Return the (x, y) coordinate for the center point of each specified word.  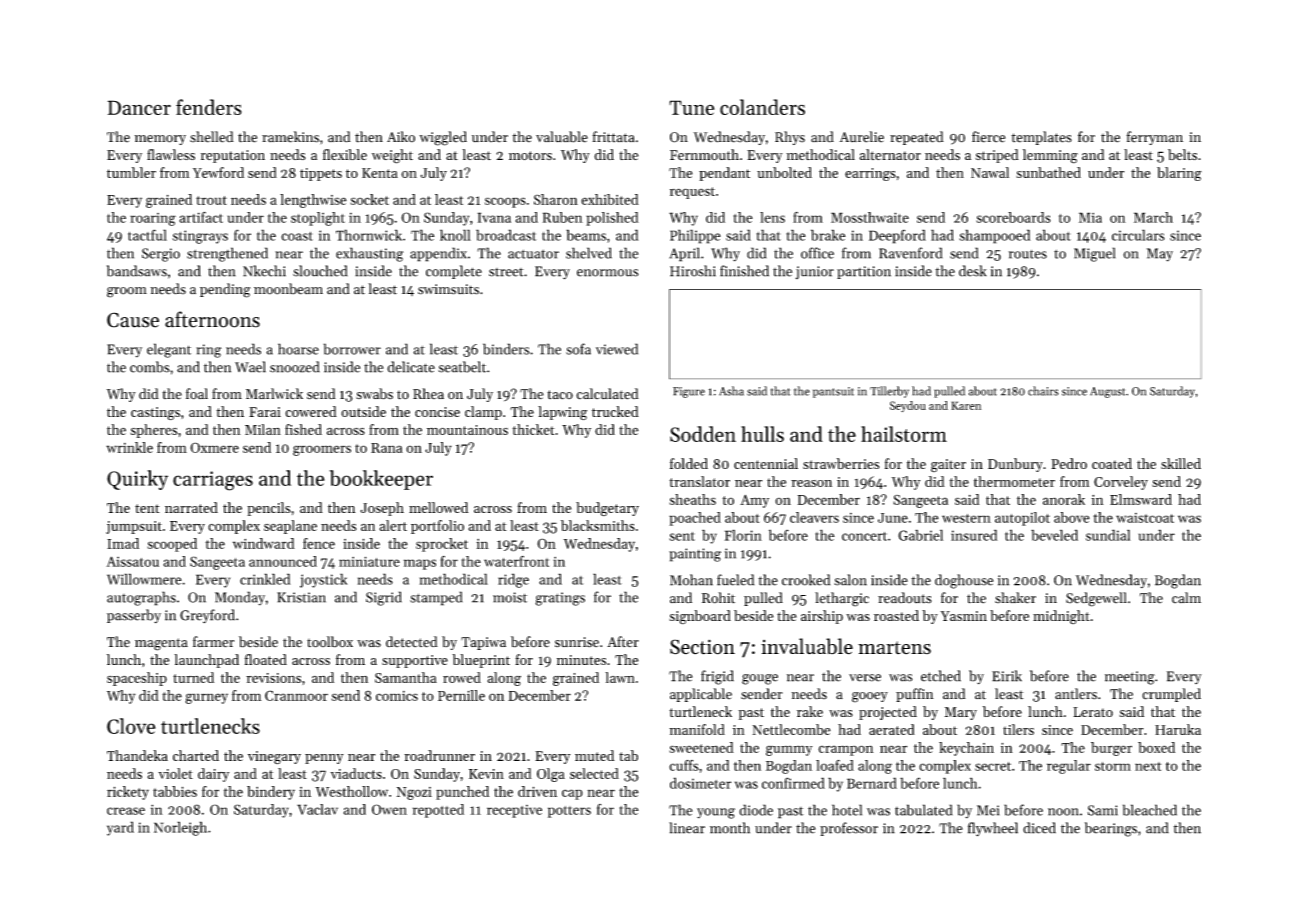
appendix (438, 254)
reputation (233, 156)
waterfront (516, 561)
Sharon (556, 199)
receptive (514, 811)
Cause (133, 320)
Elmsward (1141, 499)
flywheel (993, 829)
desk (973, 271)
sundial (1108, 535)
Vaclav (317, 809)
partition (864, 272)
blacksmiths (598, 525)
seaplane (290, 527)
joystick (323, 580)
